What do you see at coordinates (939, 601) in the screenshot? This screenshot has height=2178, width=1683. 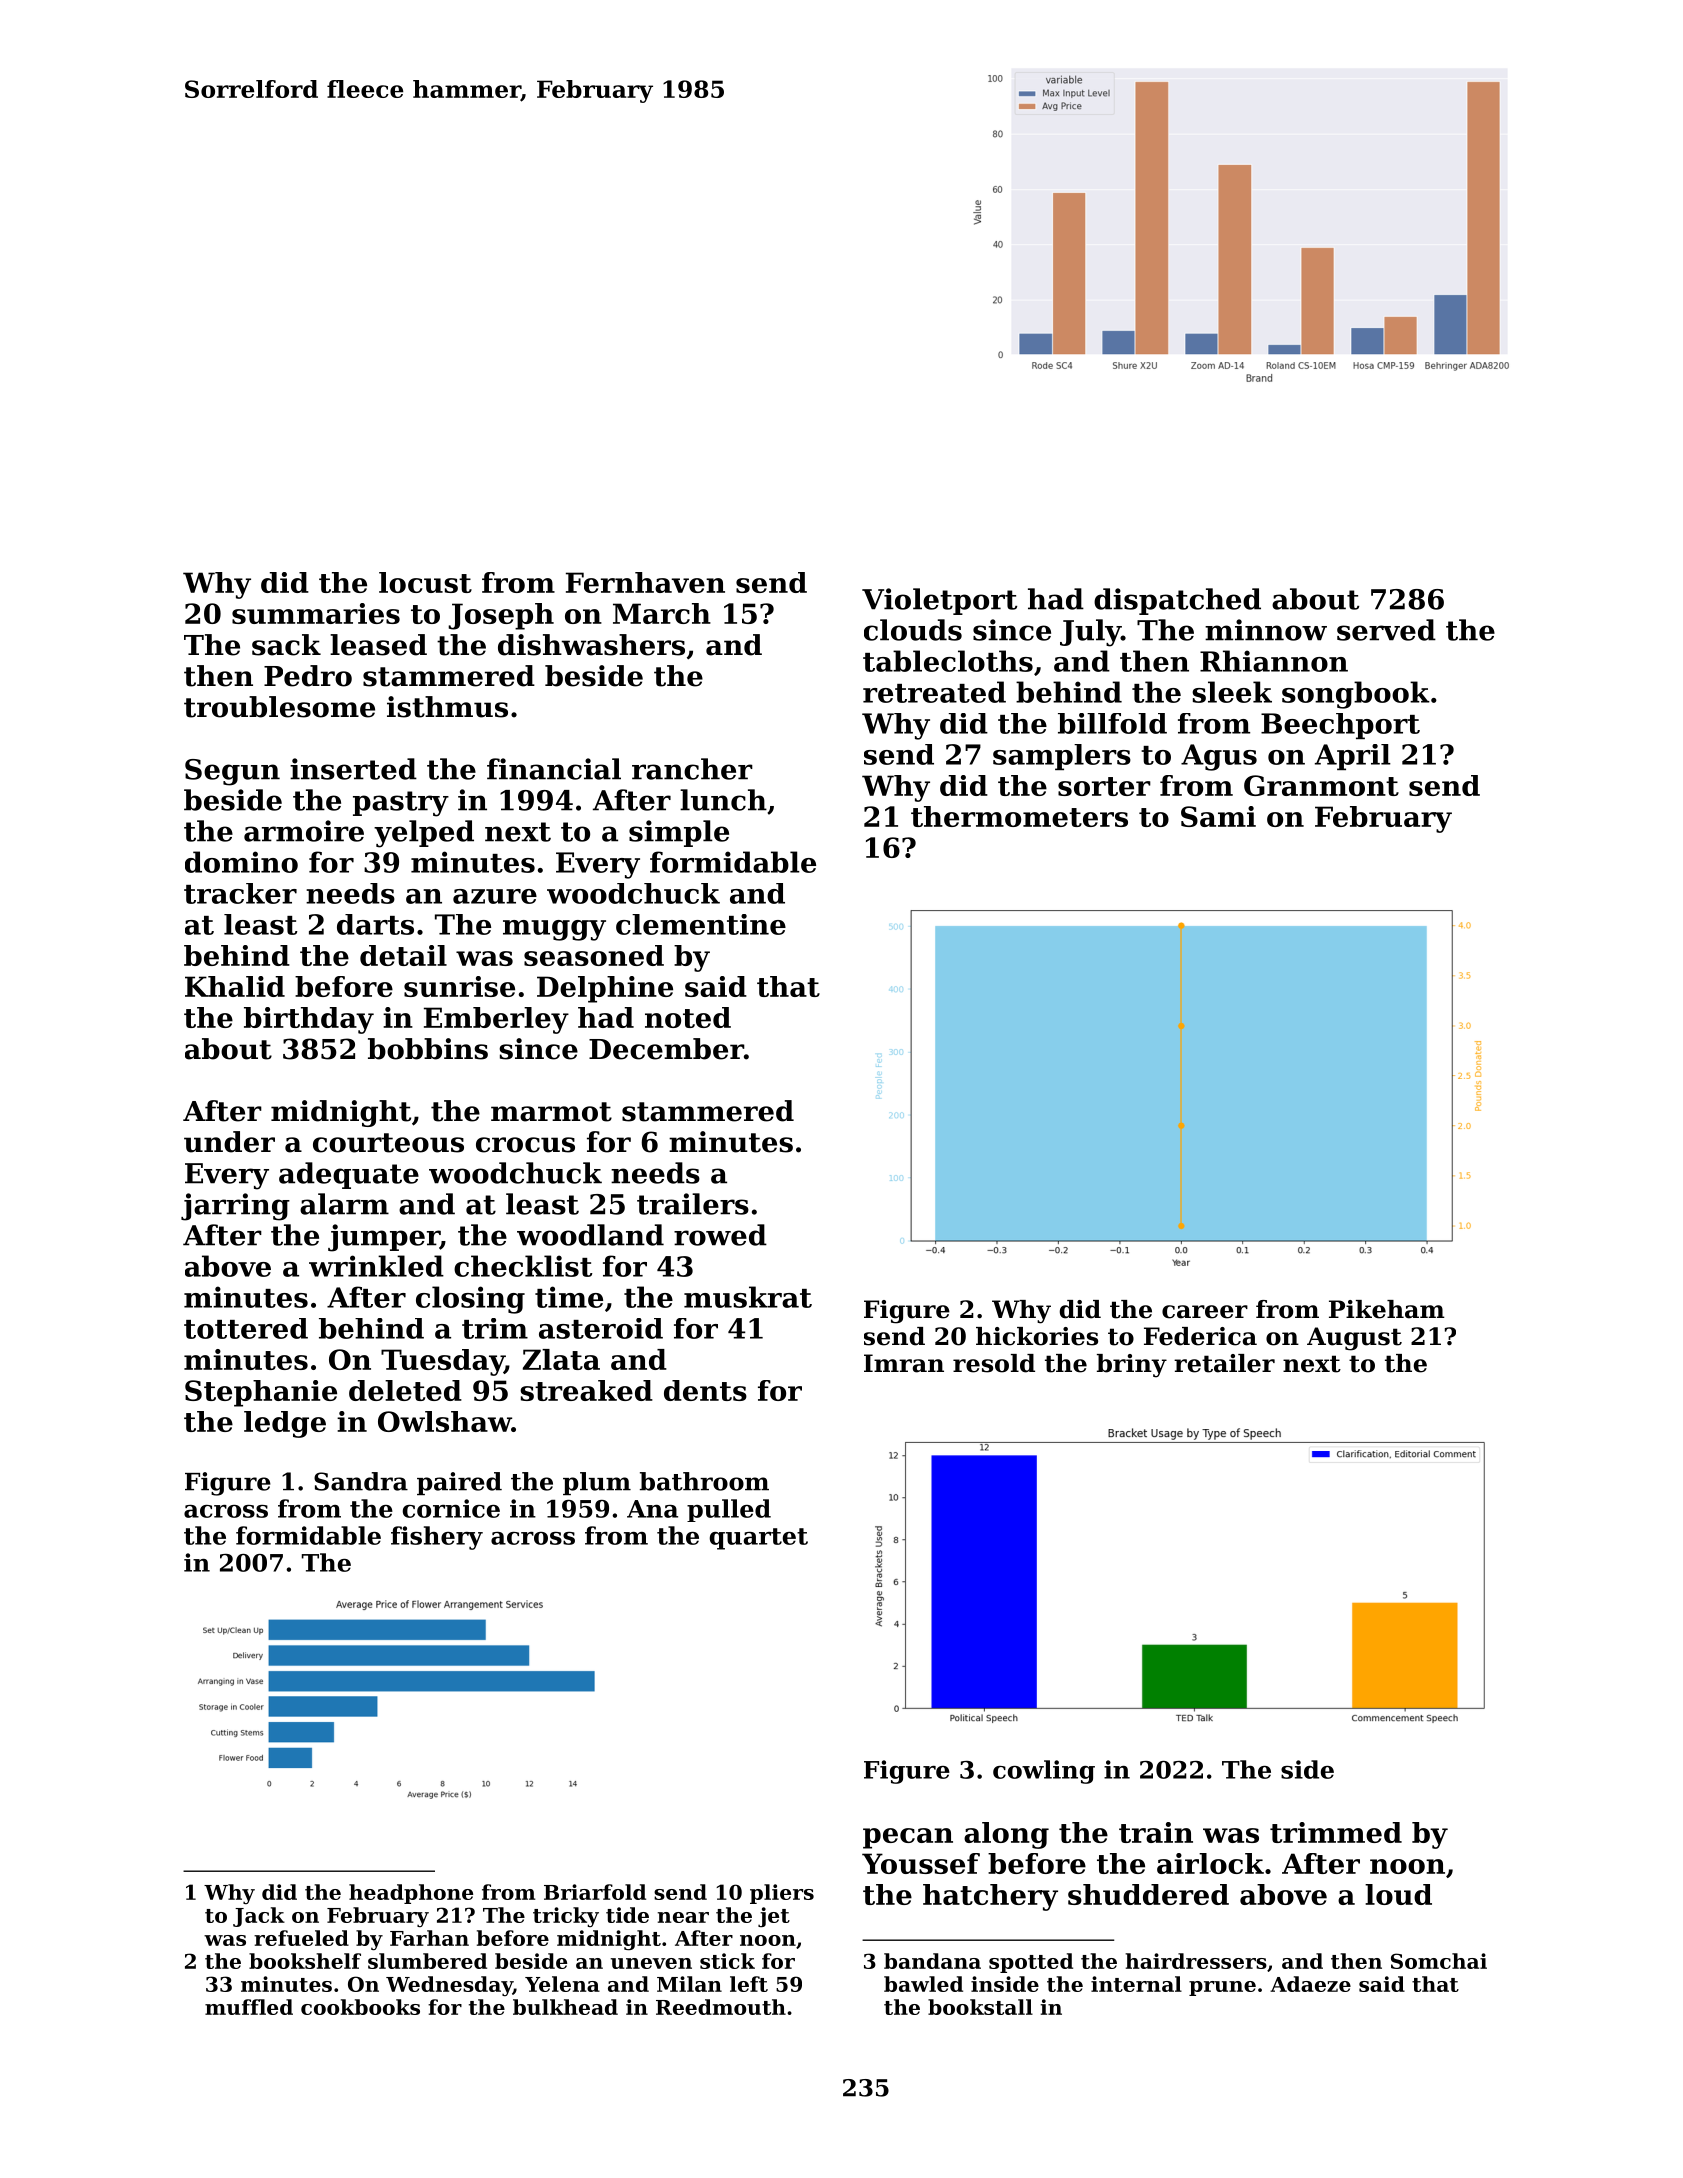 I see `Violetport` at bounding box center [939, 601].
